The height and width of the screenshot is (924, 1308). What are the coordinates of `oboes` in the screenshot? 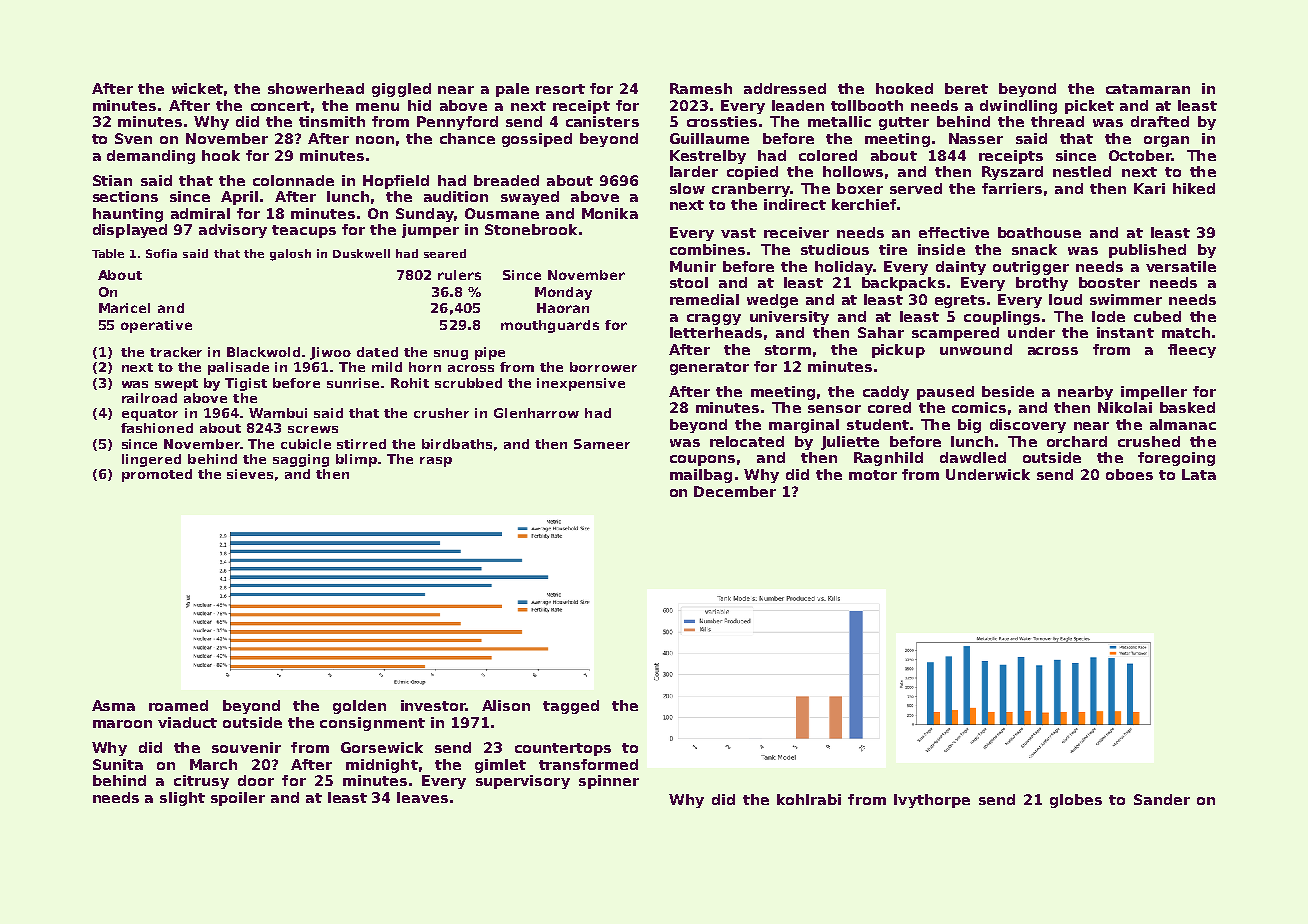 It's located at (1129, 474).
